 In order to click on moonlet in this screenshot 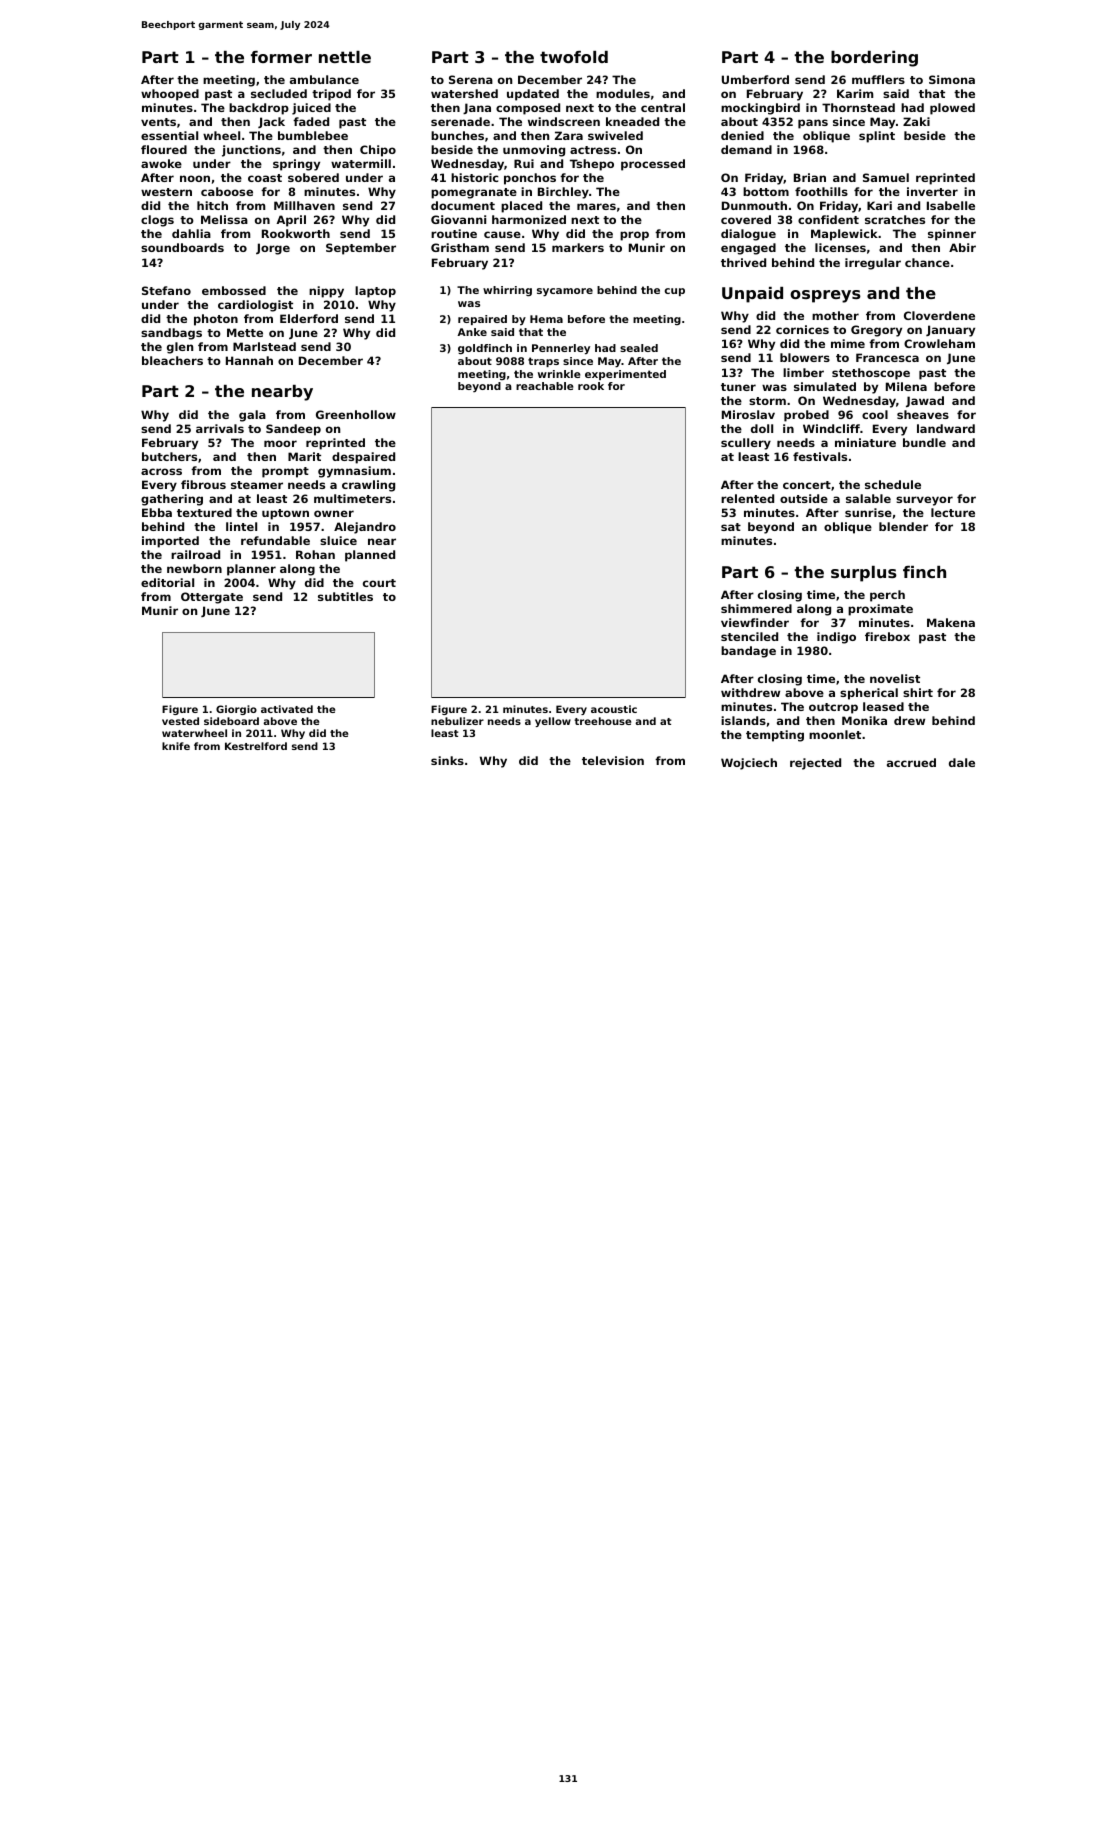, I will do `click(835, 734)`.
